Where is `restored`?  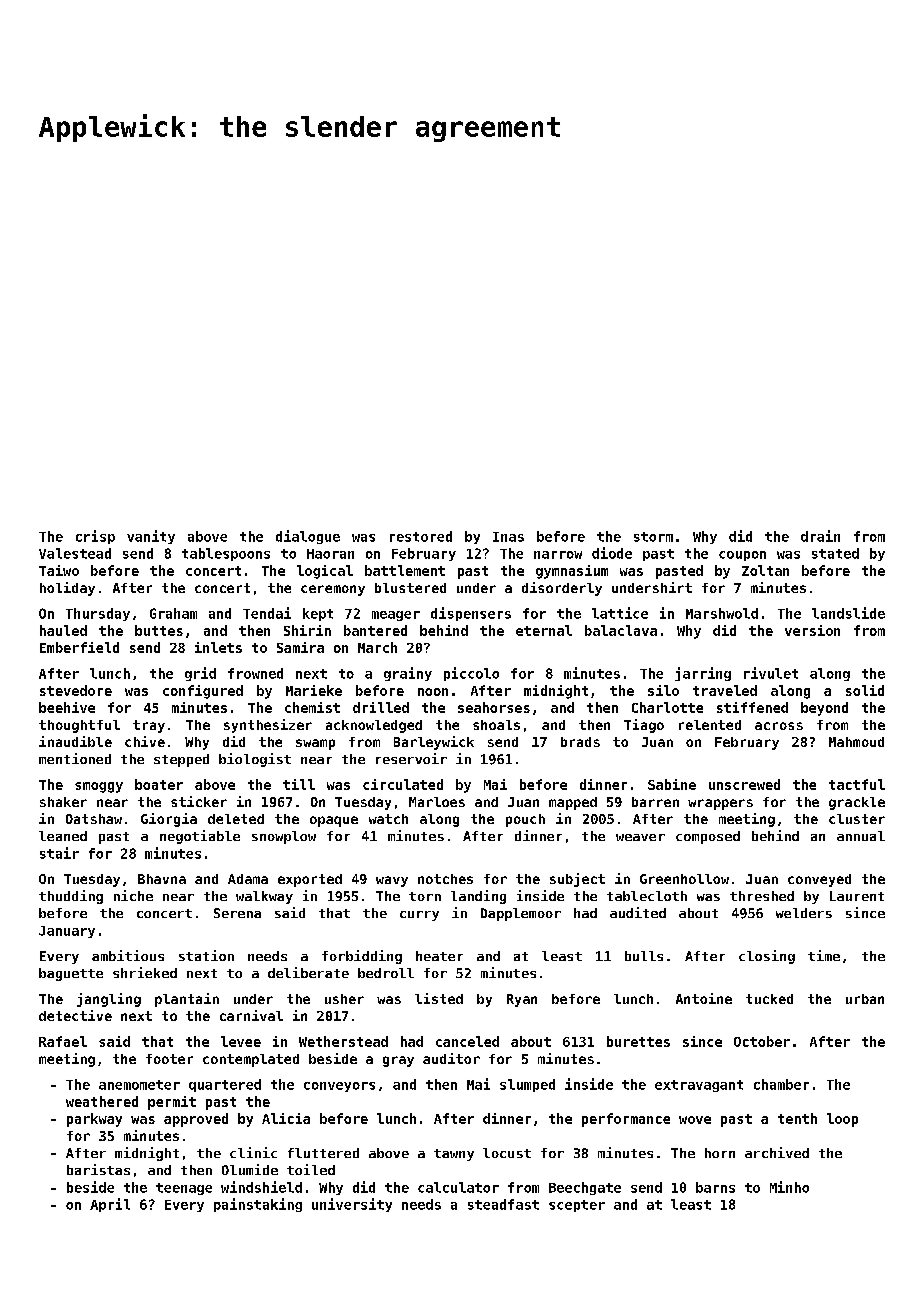
restored is located at coordinates (421, 536).
